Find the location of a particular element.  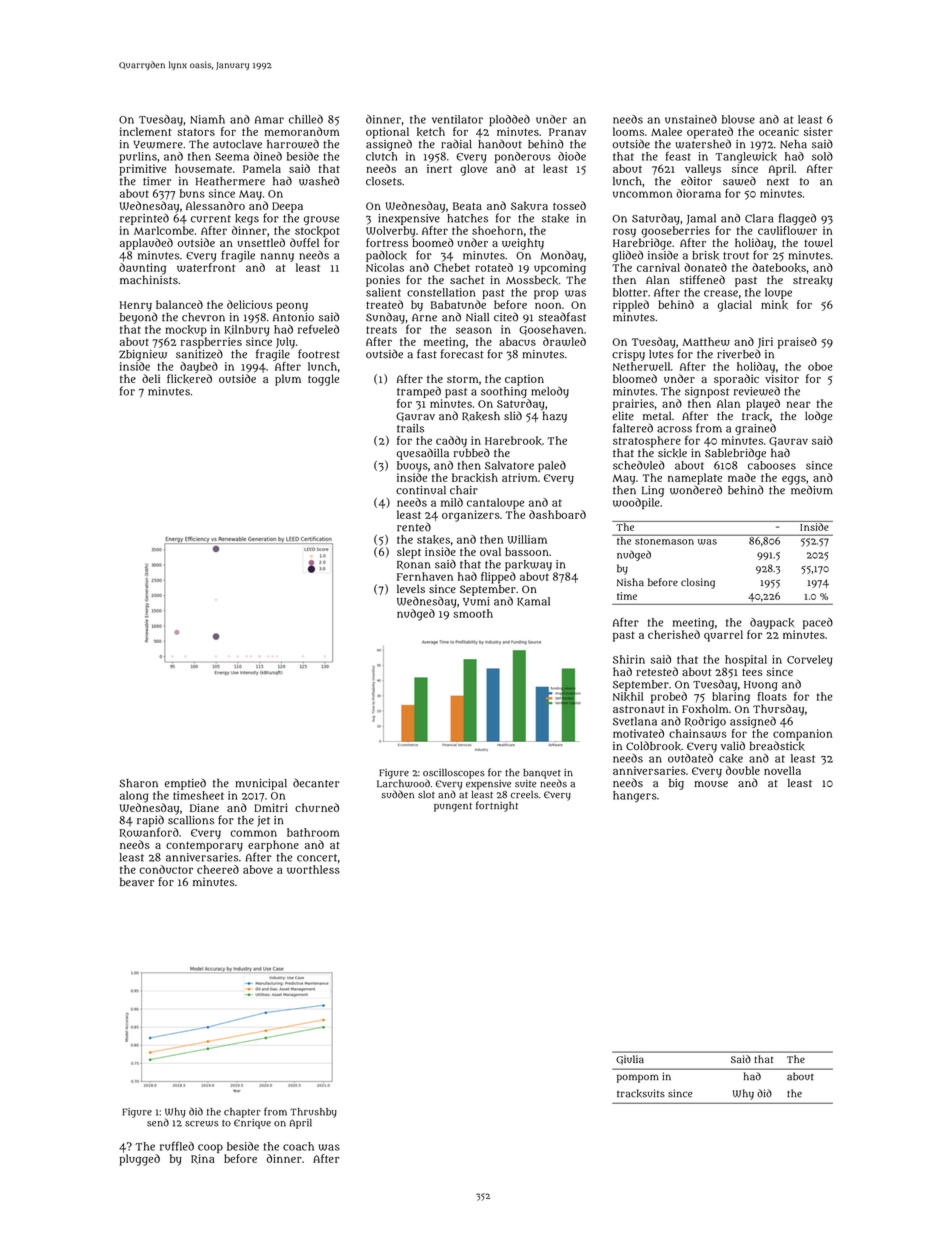

chilled is located at coordinates (306, 119).
